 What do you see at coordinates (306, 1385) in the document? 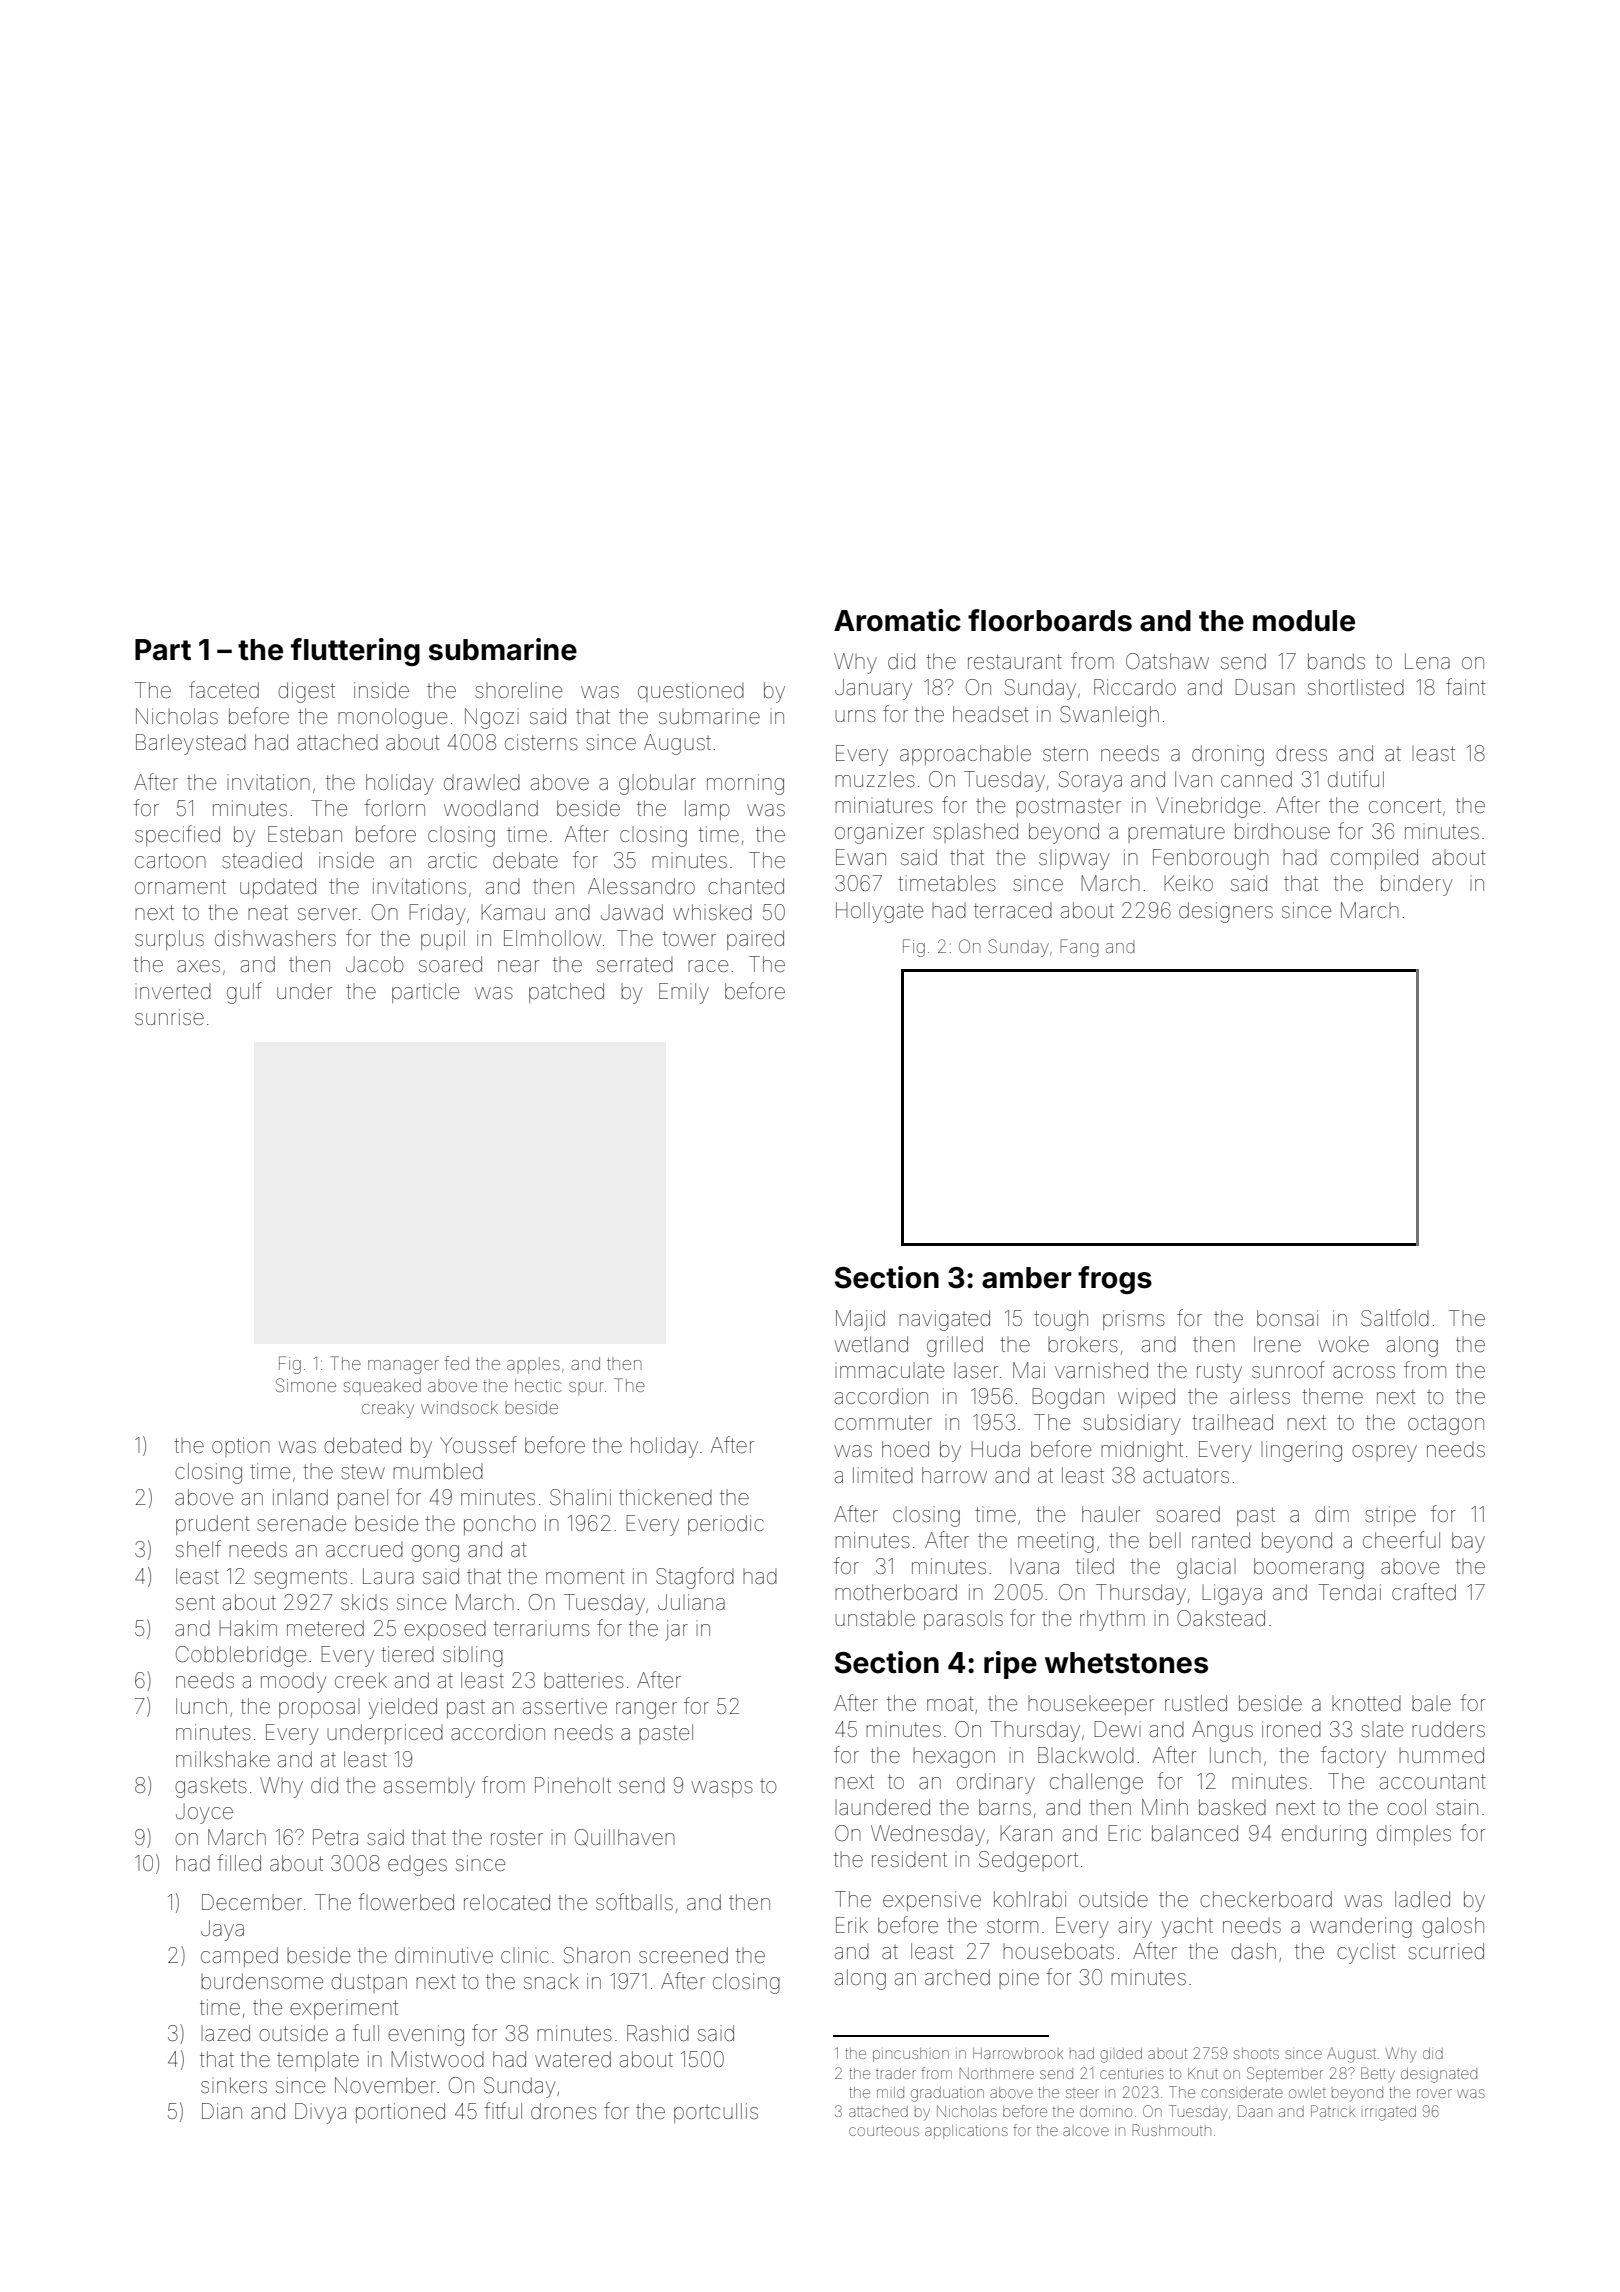
I see `Simone` at bounding box center [306, 1385].
